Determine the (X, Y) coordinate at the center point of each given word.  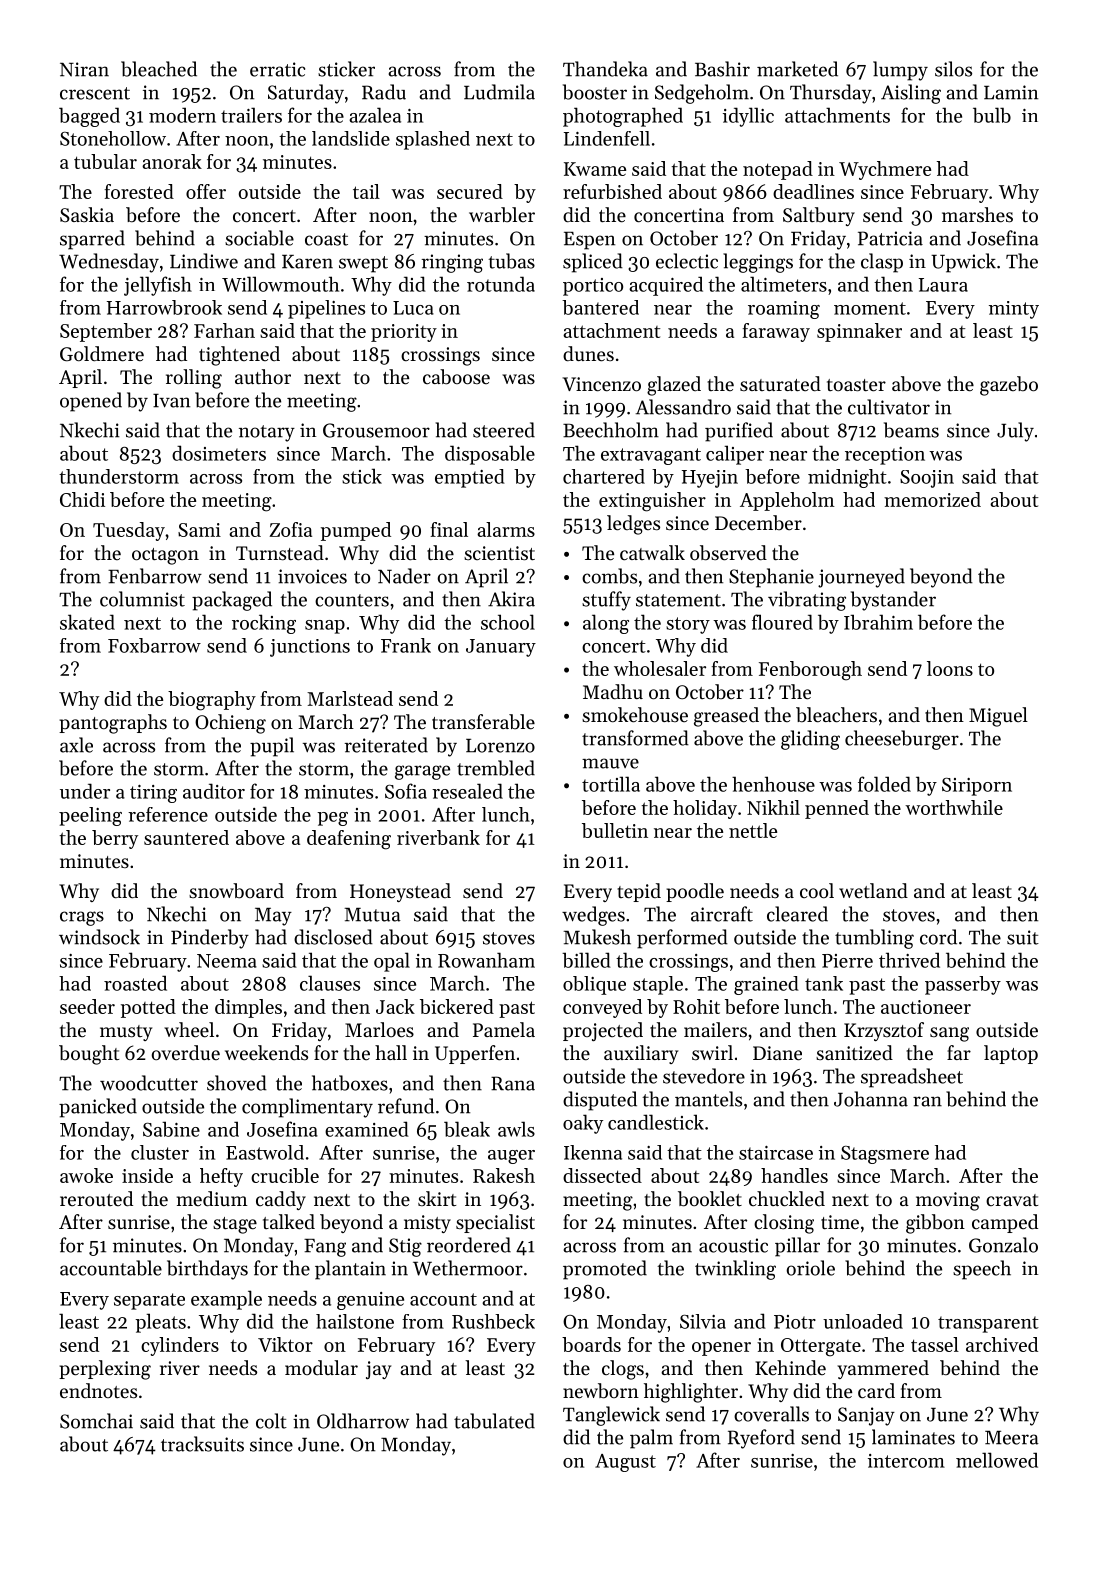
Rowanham (486, 960)
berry (115, 839)
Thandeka (605, 69)
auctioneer (926, 1007)
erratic (277, 69)
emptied (470, 478)
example (226, 1300)
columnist (142, 599)
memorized (932, 499)
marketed (797, 69)
